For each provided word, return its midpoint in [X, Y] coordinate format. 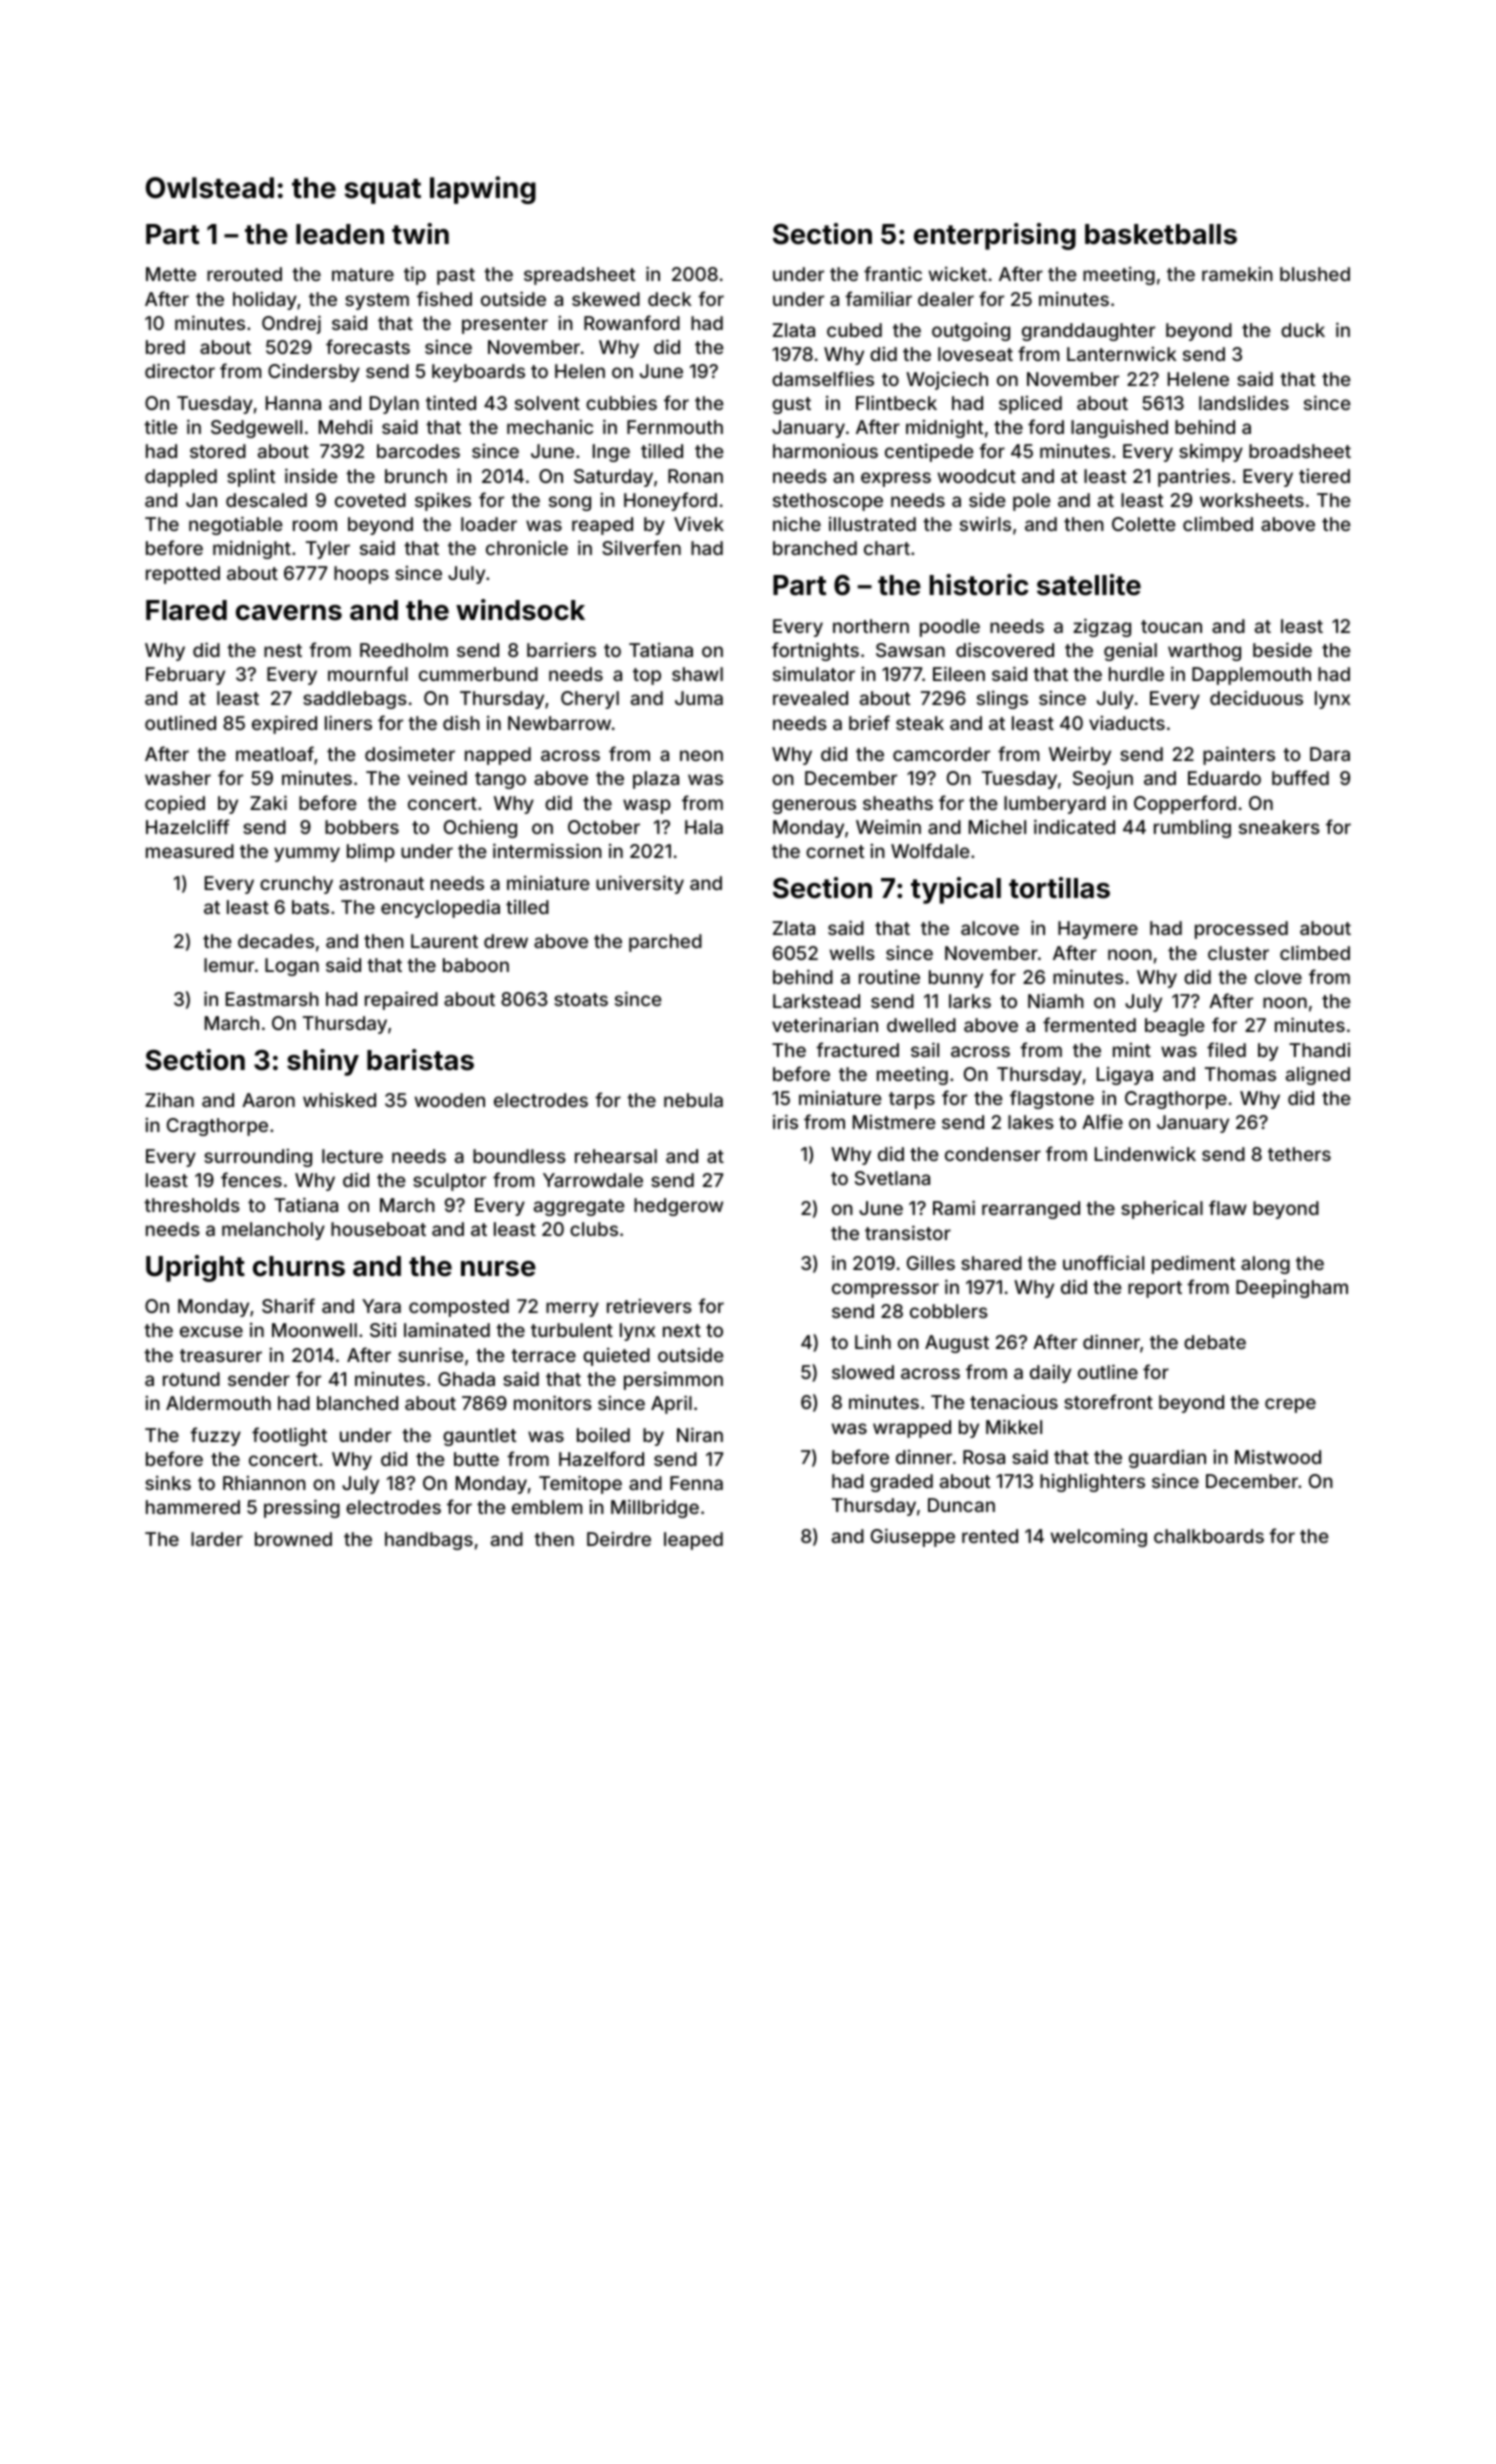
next [682, 1330]
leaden [340, 234]
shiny [323, 1062]
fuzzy [215, 1436]
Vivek [699, 523]
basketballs [1161, 234]
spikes [443, 502]
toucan [1171, 626]
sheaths [898, 803]
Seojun [1103, 780]
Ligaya [1125, 1076]
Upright [195, 1268]
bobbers [362, 827]
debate [1215, 1342]
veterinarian [825, 1024]
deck [670, 299]
